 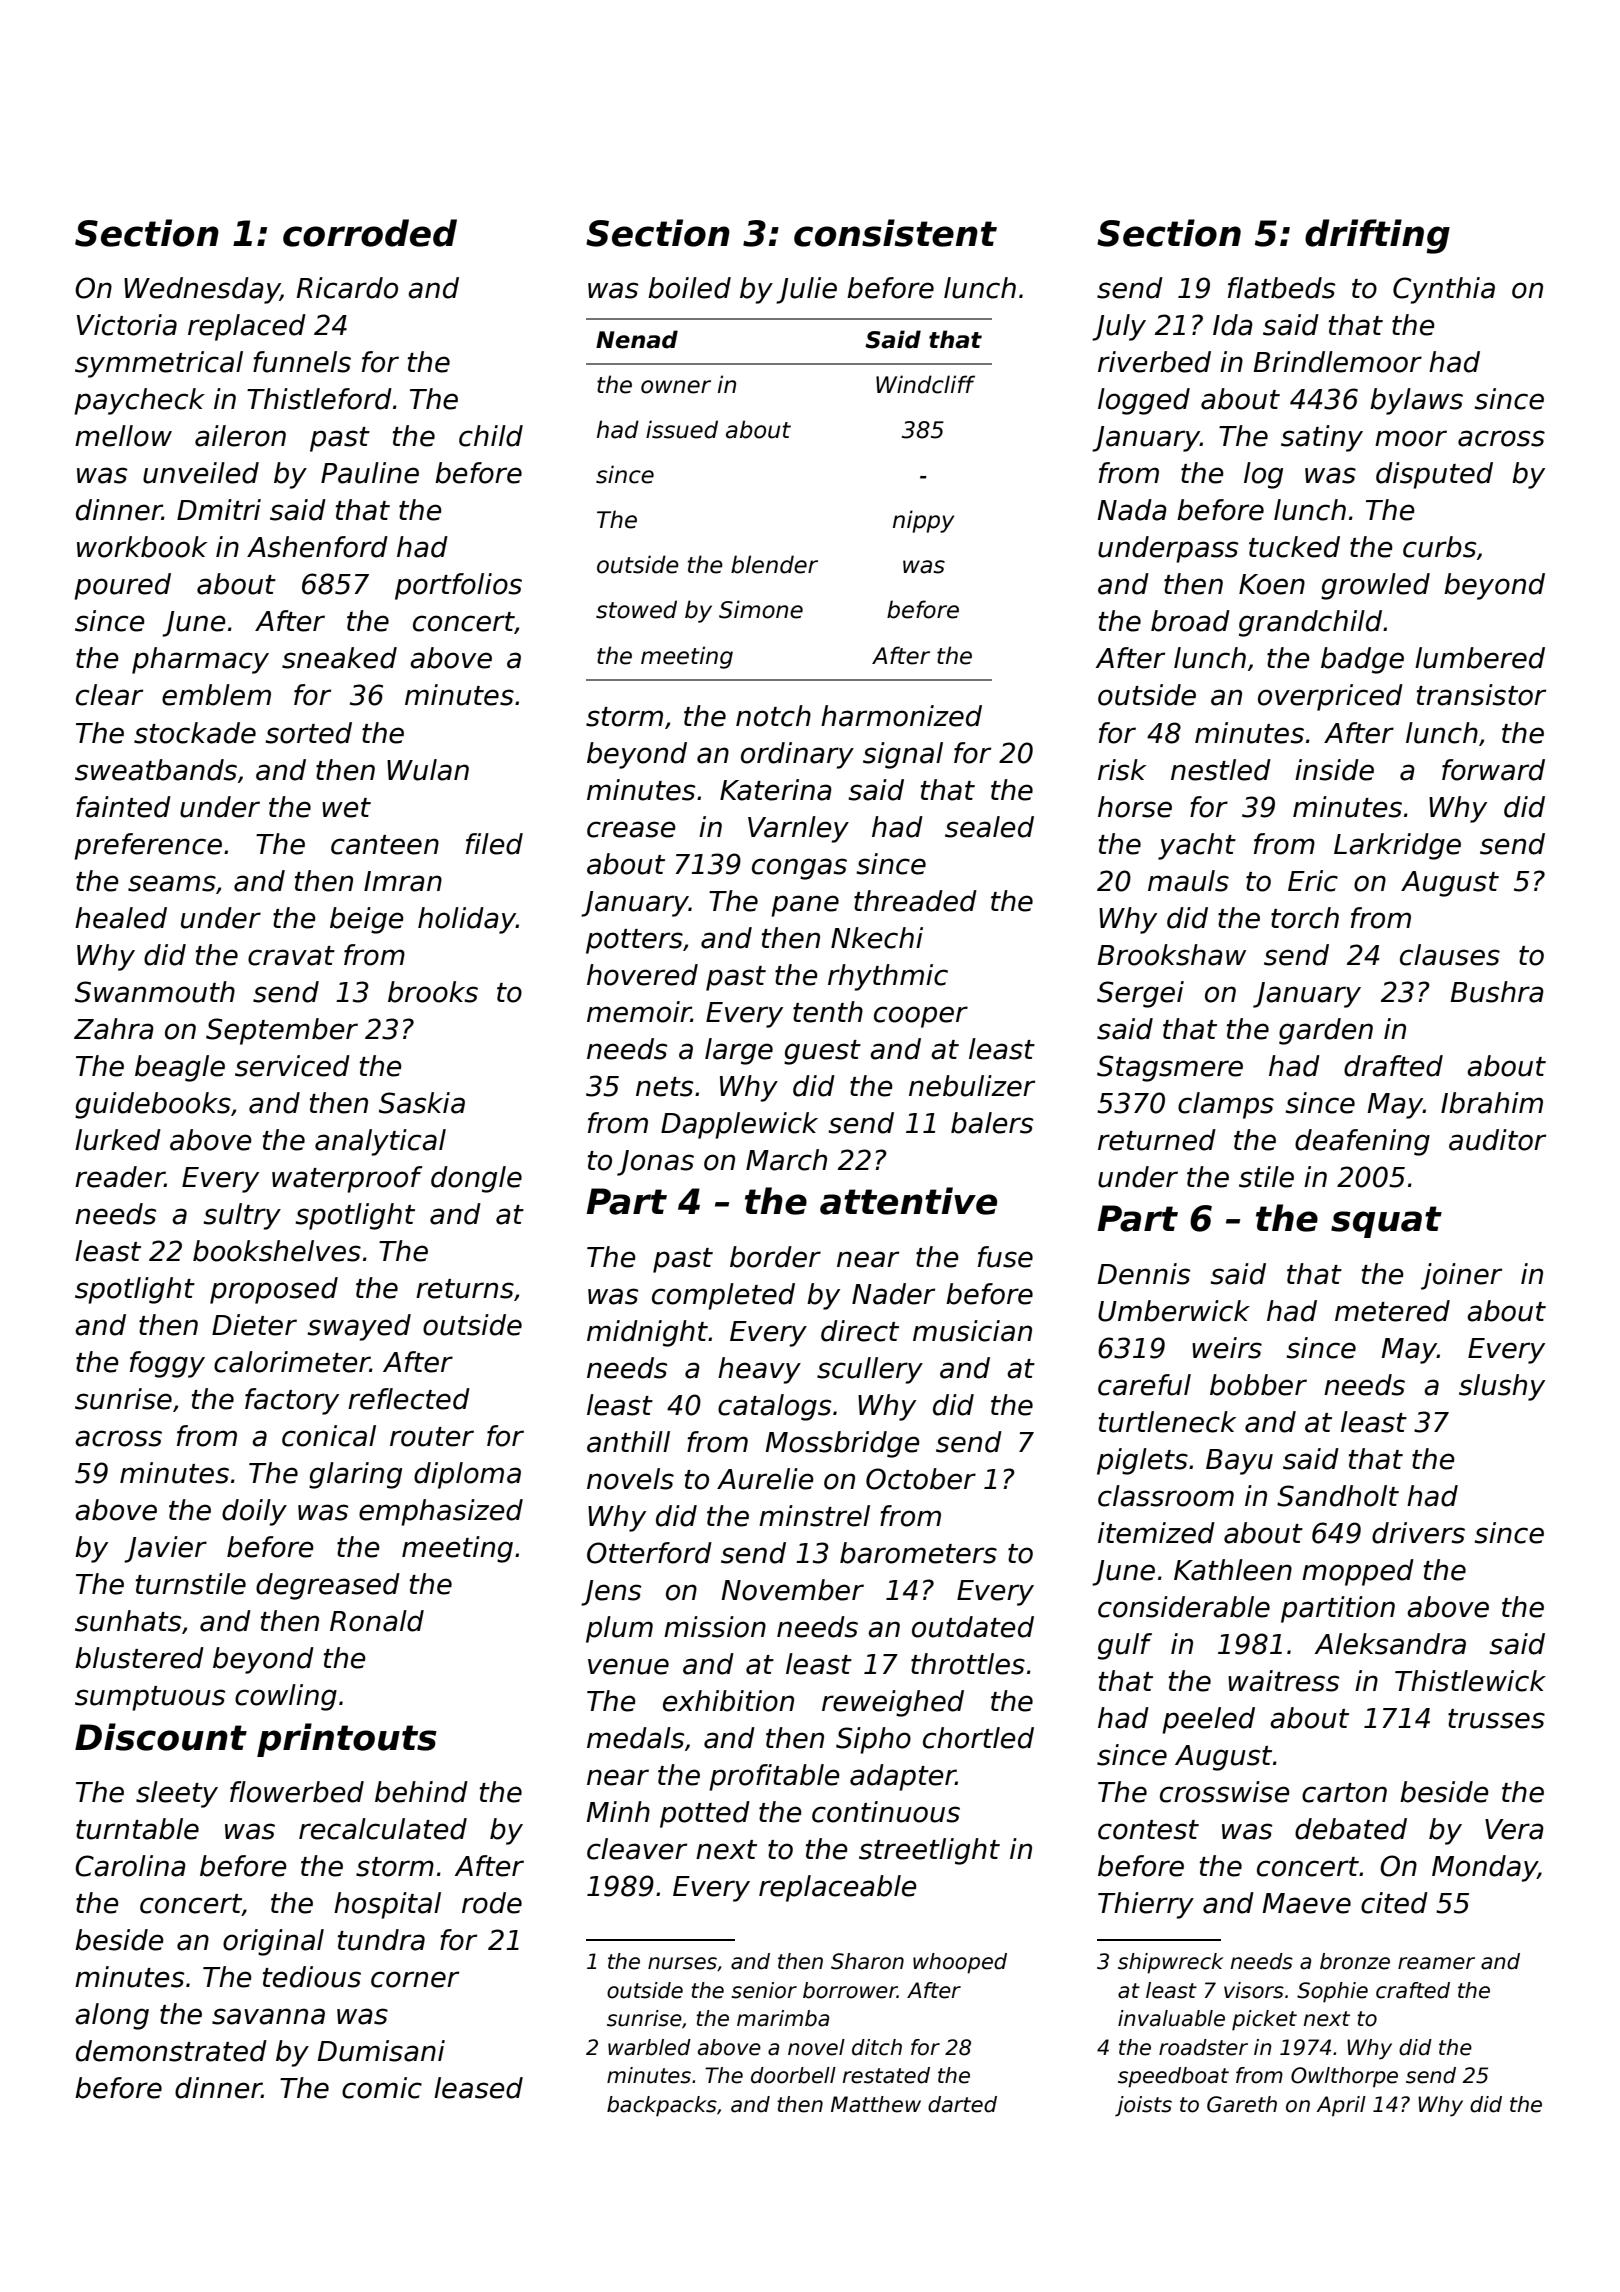 What do you see at coordinates (1190, 621) in the screenshot?
I see `broad` at bounding box center [1190, 621].
